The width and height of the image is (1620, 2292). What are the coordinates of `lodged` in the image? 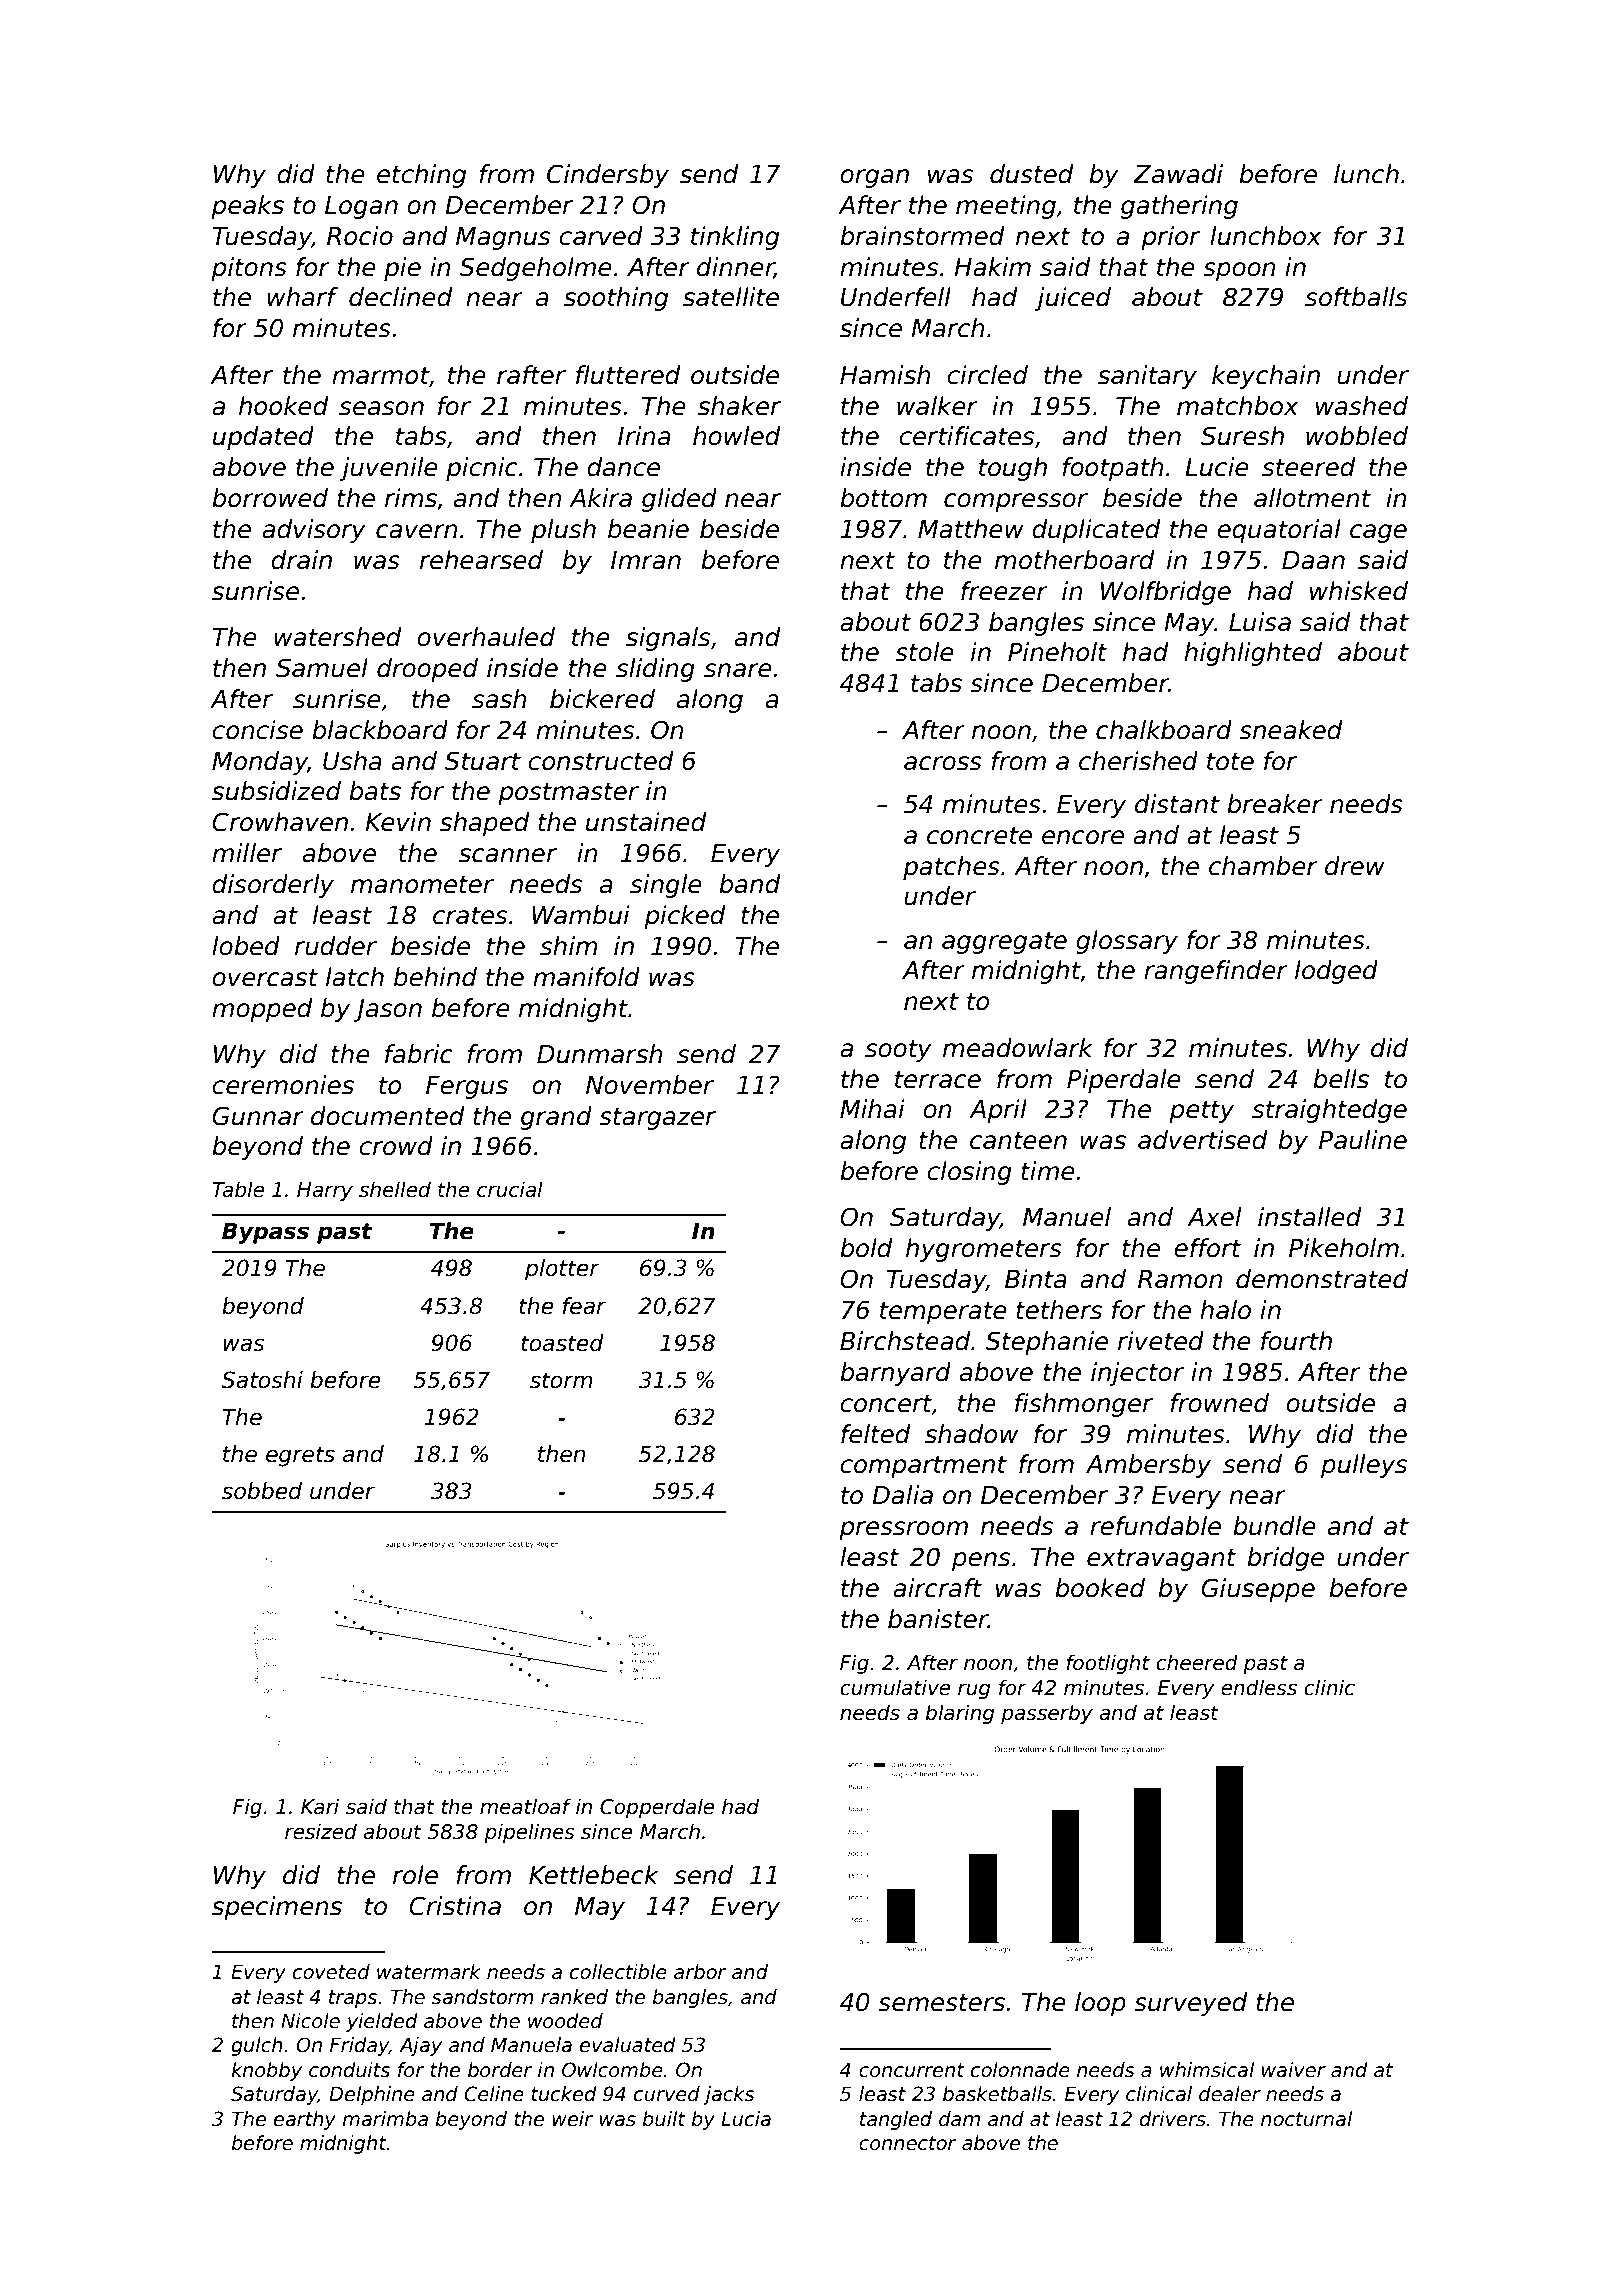 It's located at (1336, 972).
